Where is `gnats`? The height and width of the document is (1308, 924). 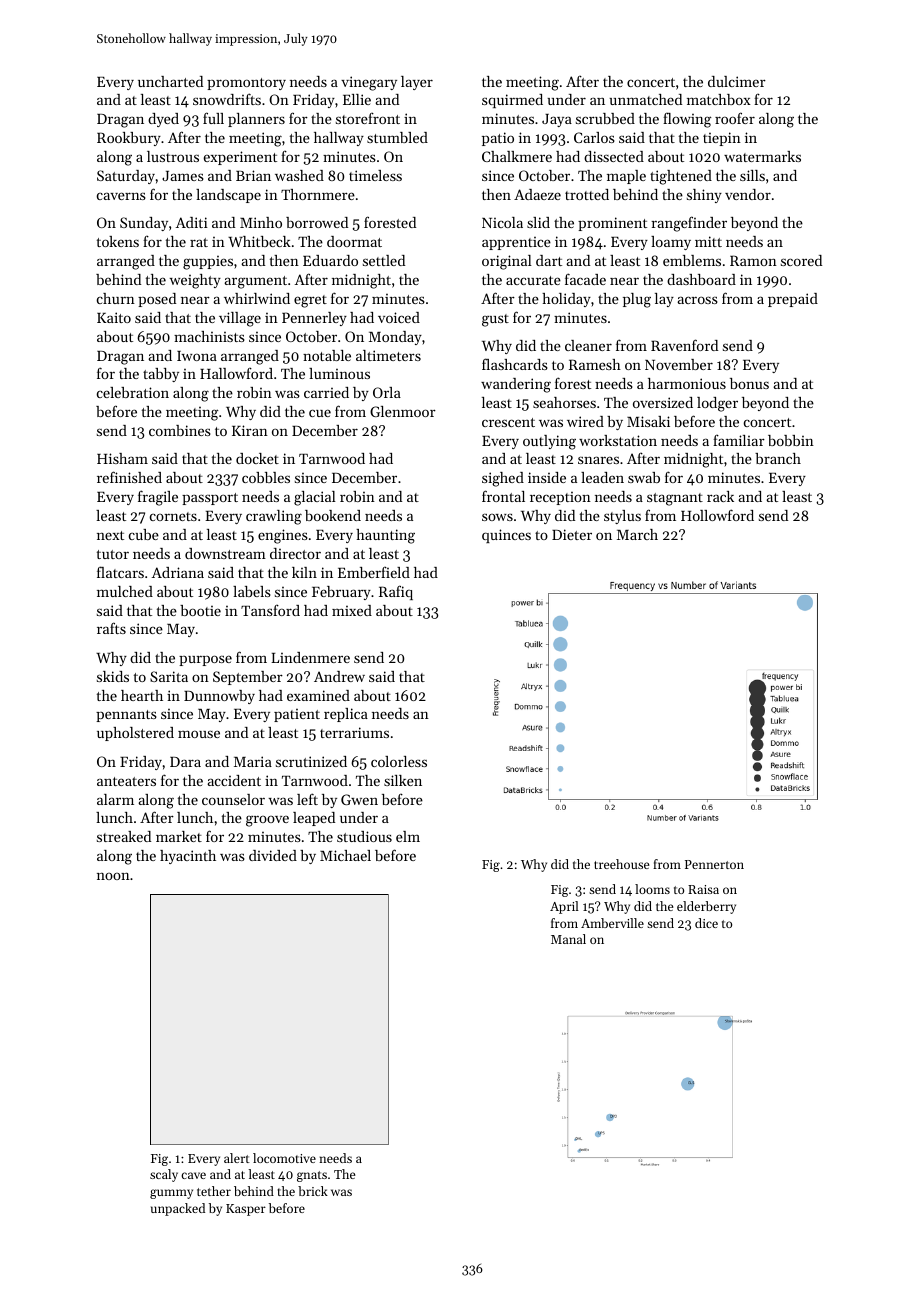
gnats is located at coordinates (312, 1176).
